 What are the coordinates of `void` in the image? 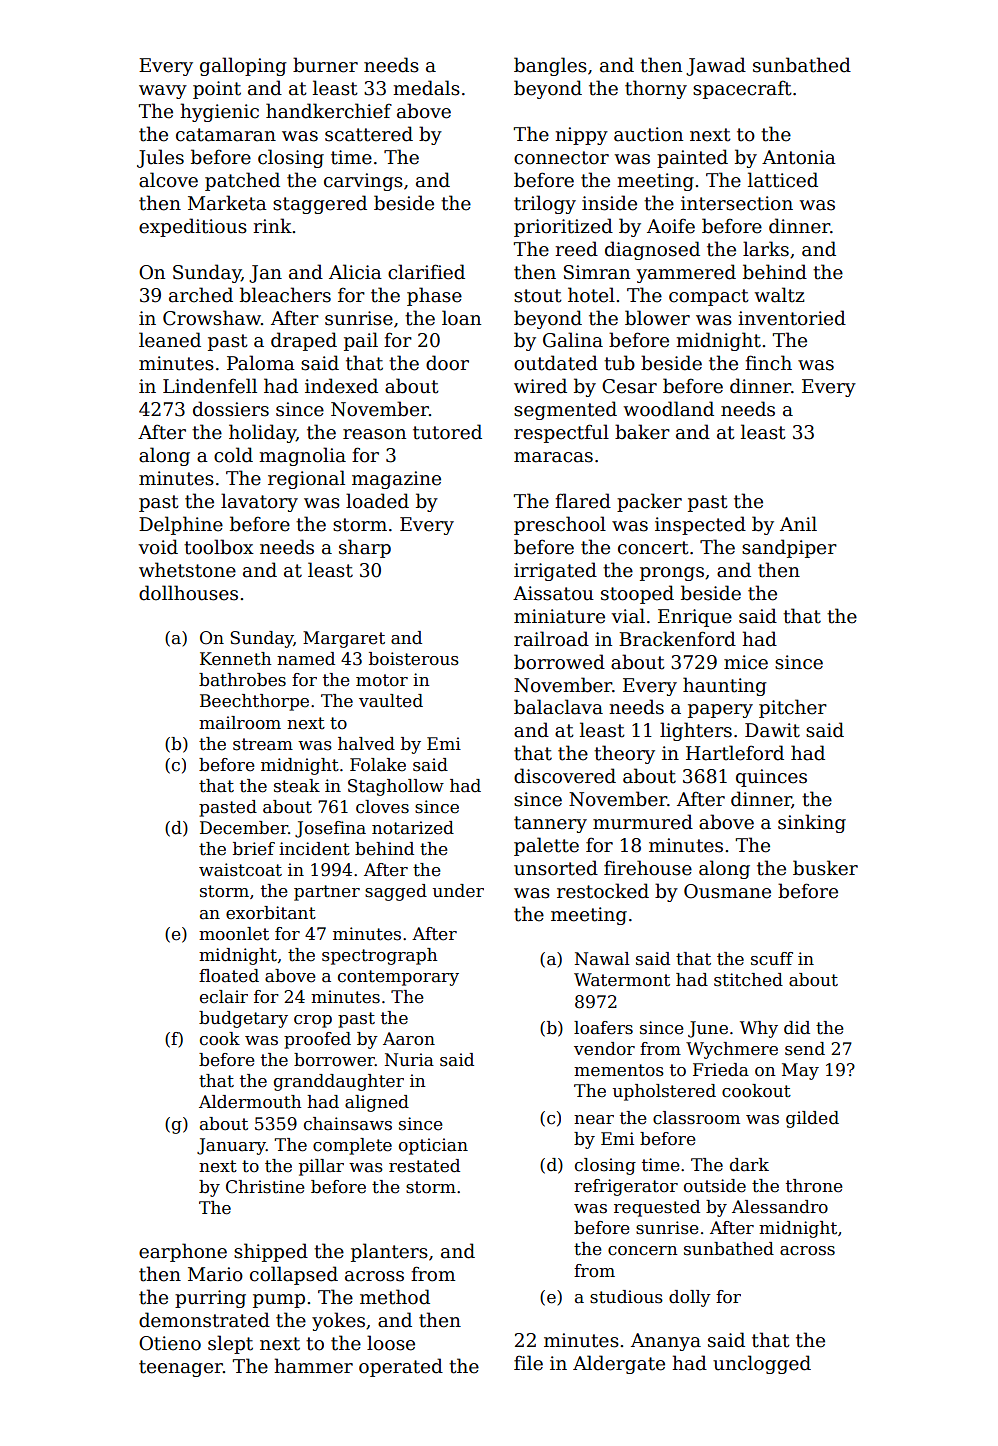 It's located at (158, 547).
